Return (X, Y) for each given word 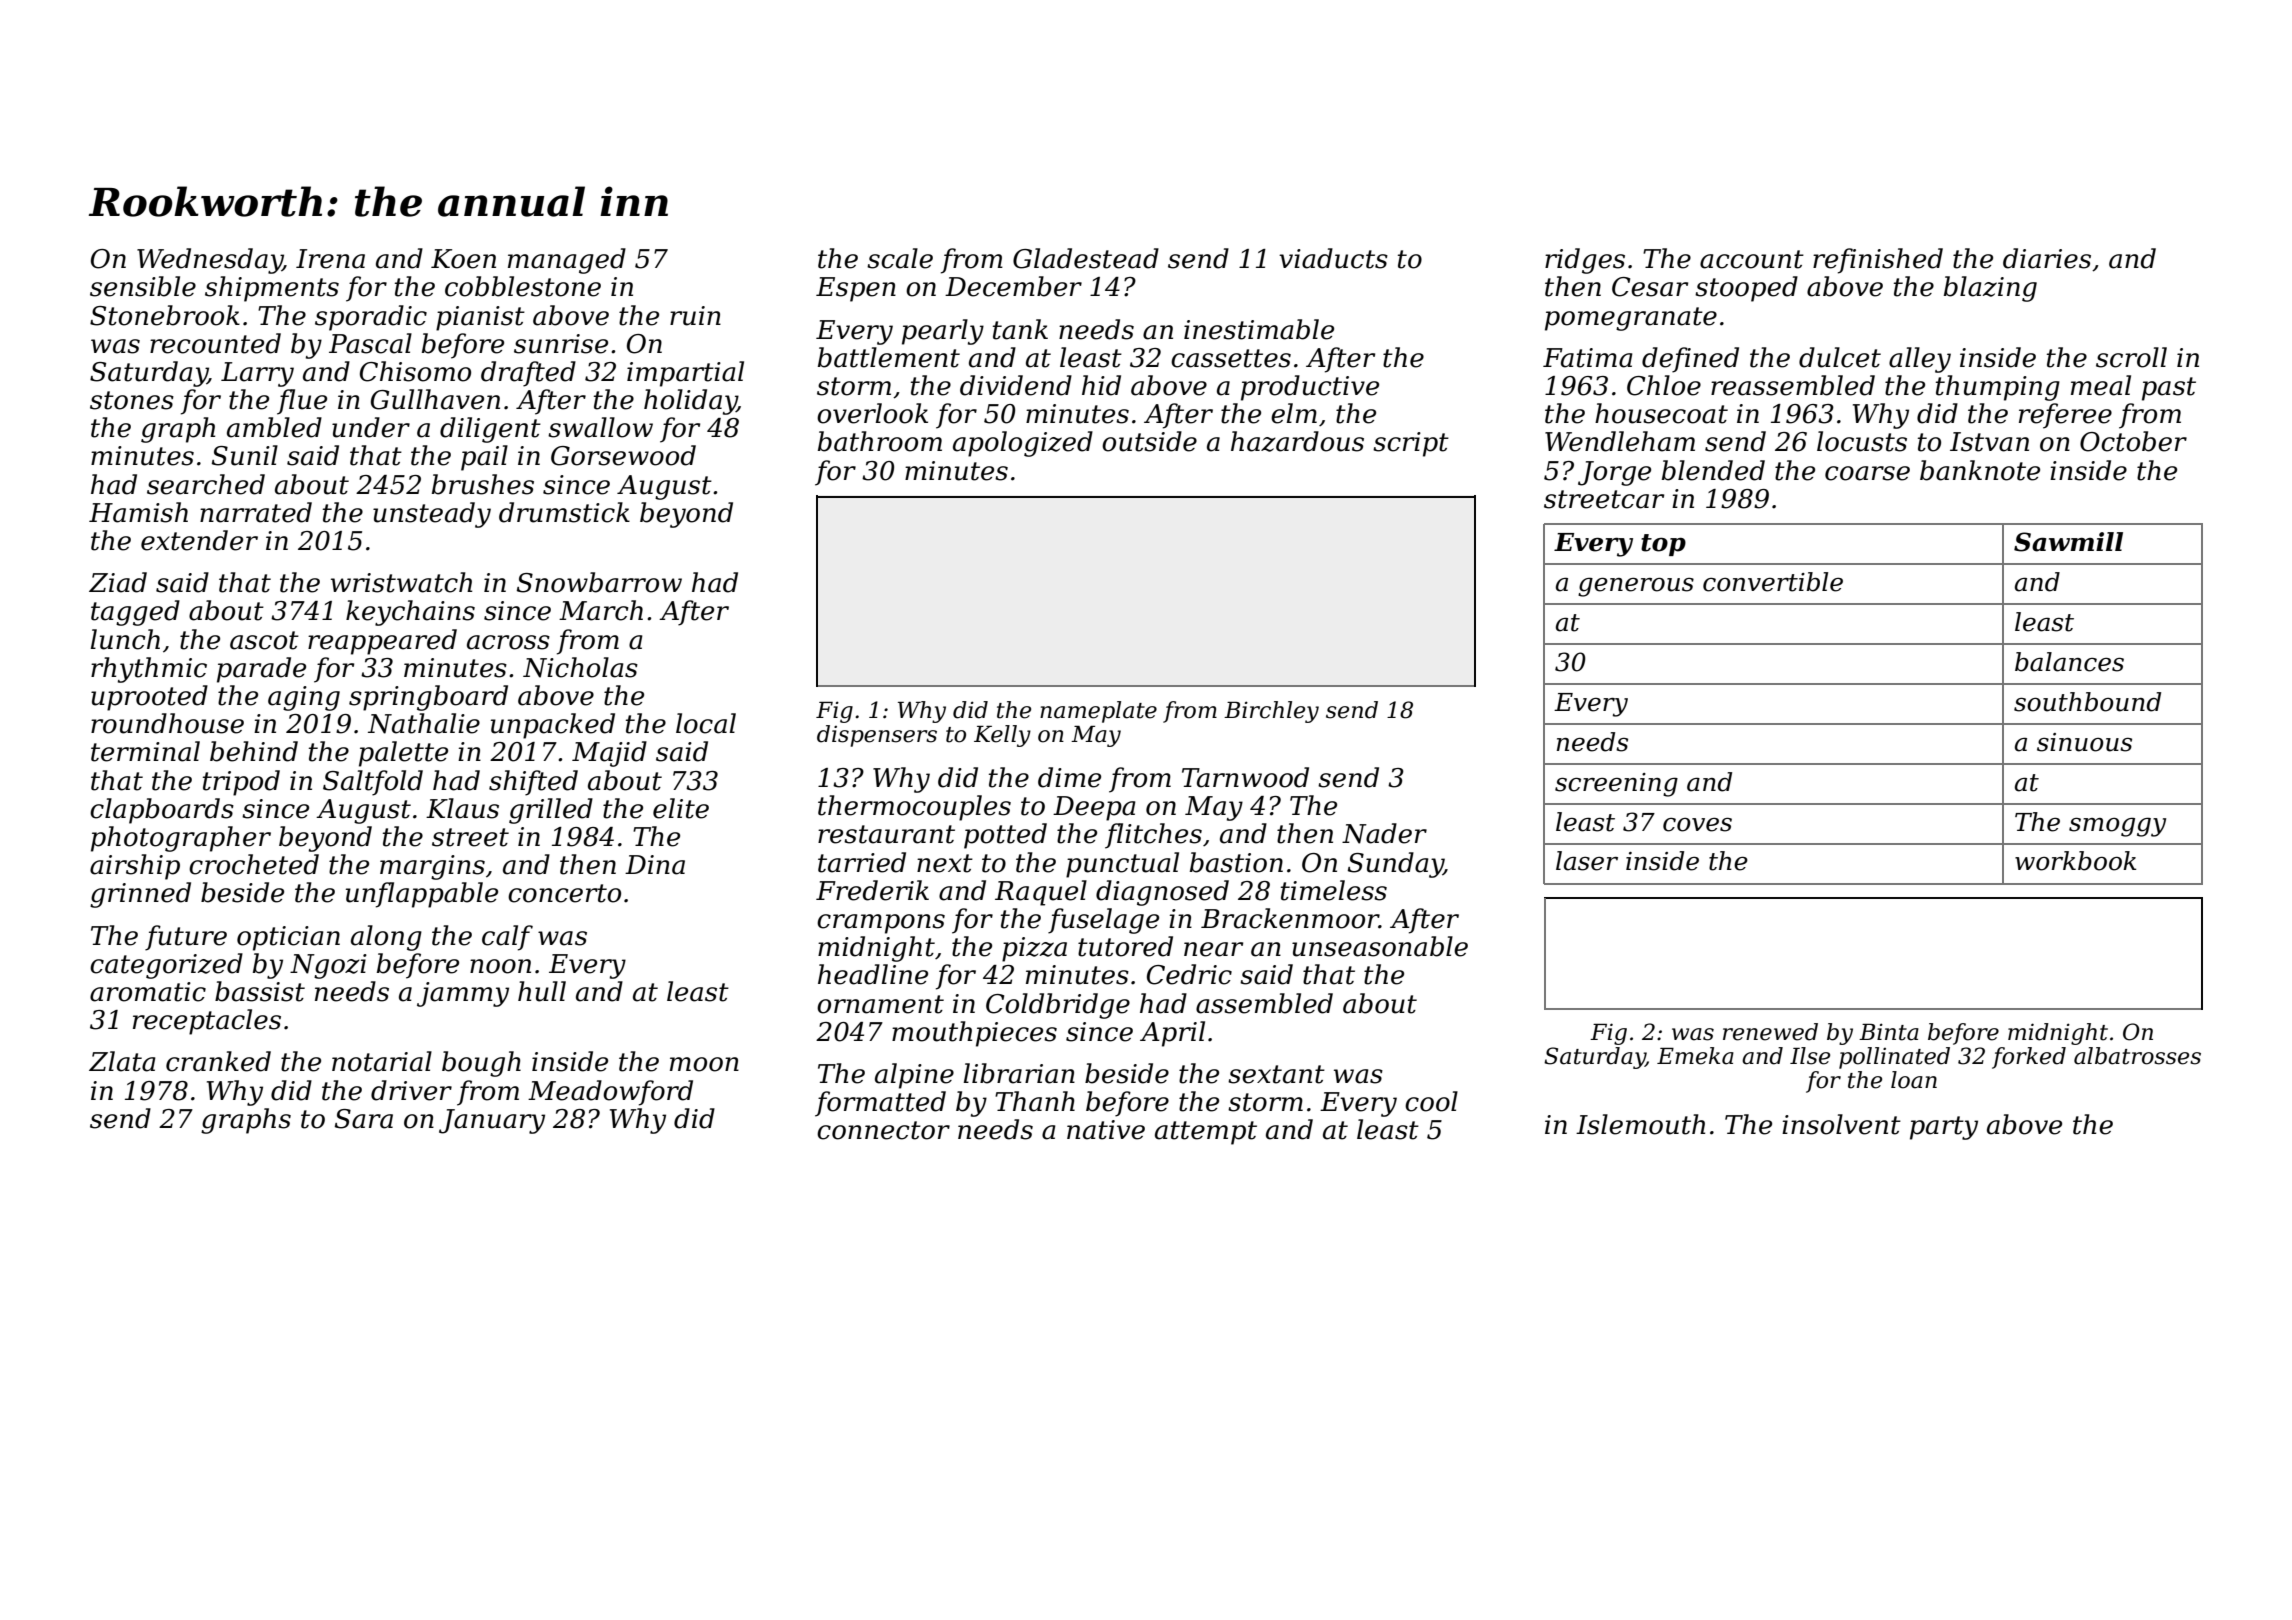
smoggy (2117, 827)
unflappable (422, 895)
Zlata (122, 1061)
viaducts (1333, 258)
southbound (2087, 702)
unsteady (432, 515)
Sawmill (2068, 542)
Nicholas (580, 667)
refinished (1878, 261)
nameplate (1098, 712)
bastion (1236, 862)
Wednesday (210, 261)
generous (1636, 587)
